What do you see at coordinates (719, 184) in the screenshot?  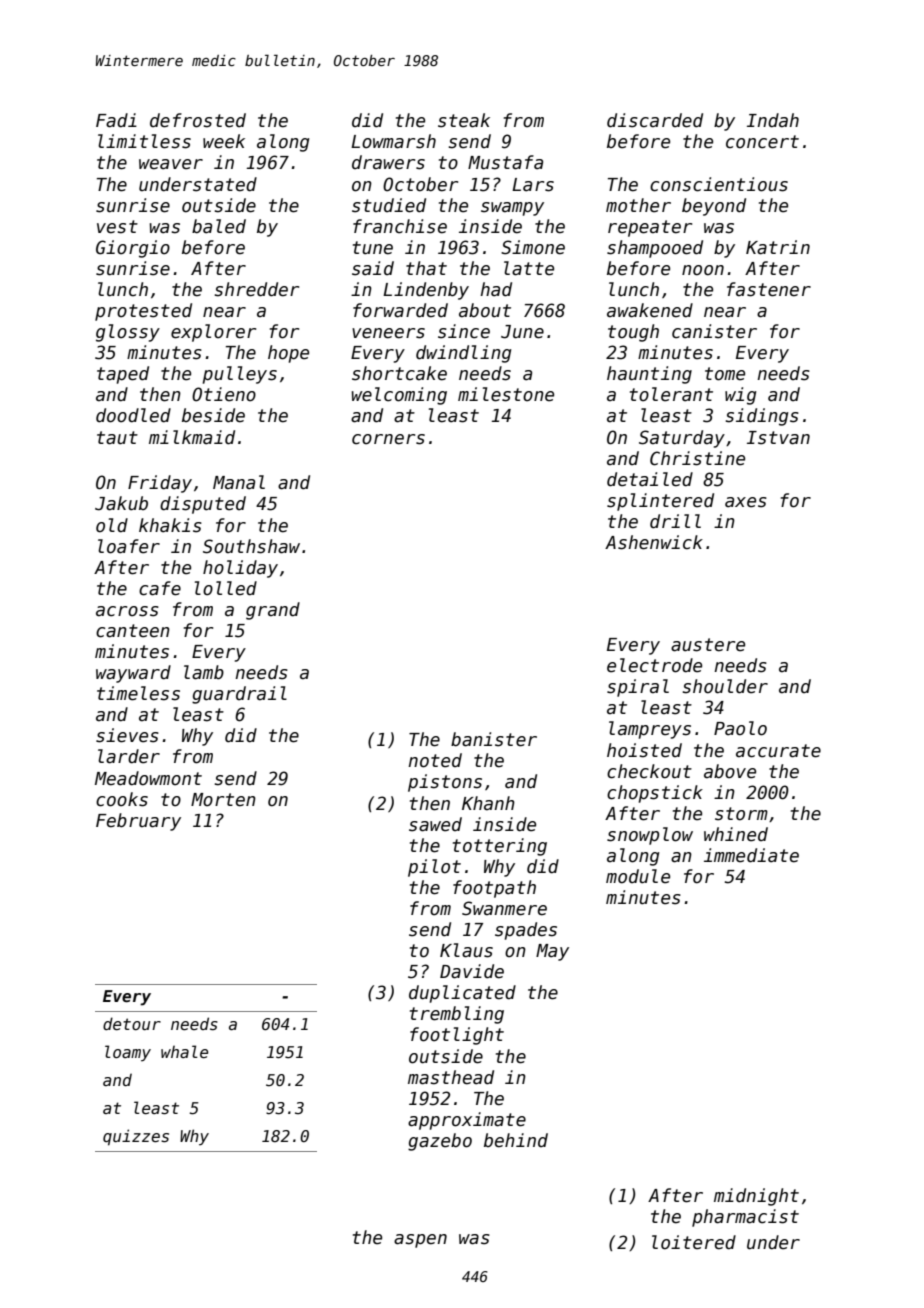 I see `conscientious` at bounding box center [719, 184].
